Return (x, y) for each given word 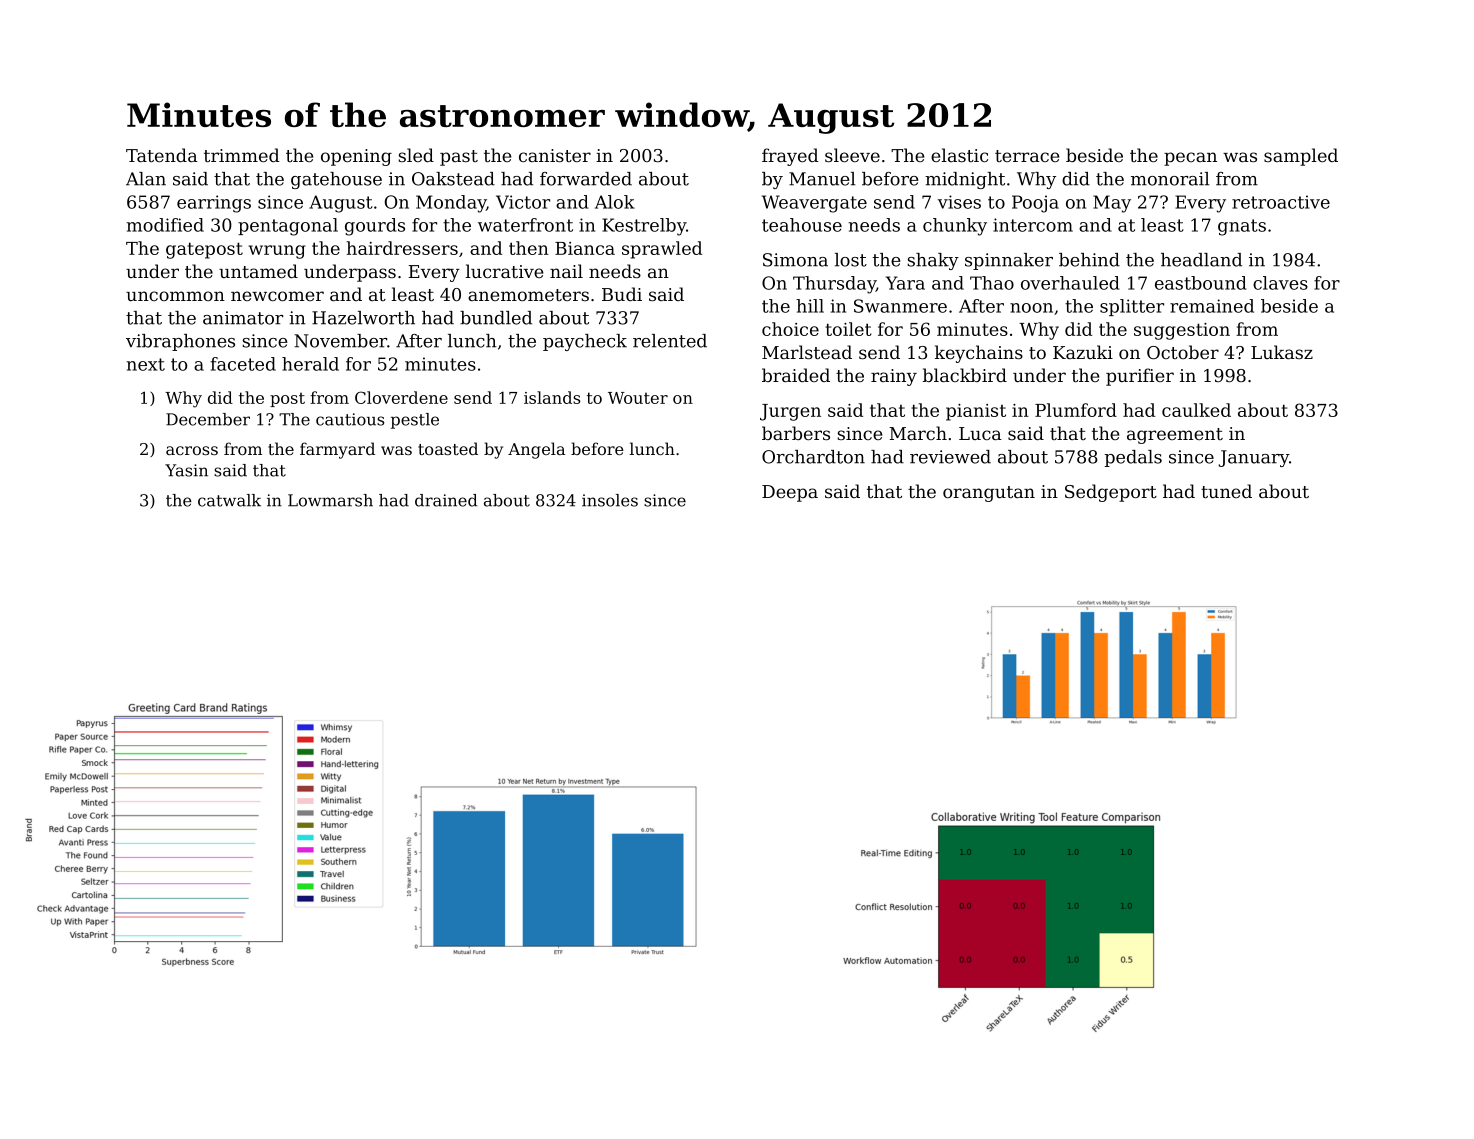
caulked (1196, 410)
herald (310, 364)
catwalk (229, 500)
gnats (1242, 227)
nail (566, 271)
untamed (258, 271)
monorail (1170, 179)
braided (796, 375)
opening (356, 157)
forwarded (586, 179)
